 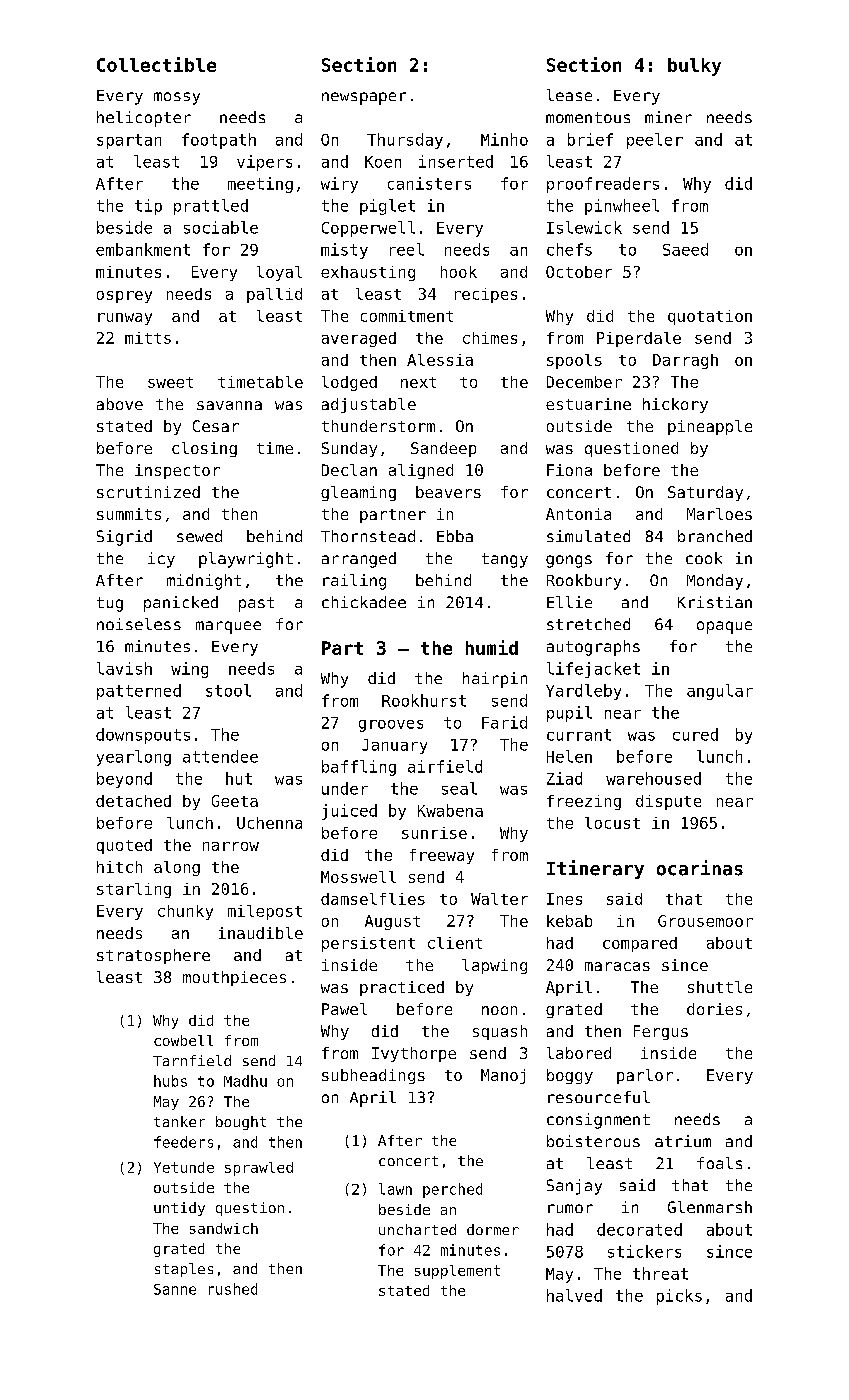 I want to click on lawn, so click(x=395, y=1189).
